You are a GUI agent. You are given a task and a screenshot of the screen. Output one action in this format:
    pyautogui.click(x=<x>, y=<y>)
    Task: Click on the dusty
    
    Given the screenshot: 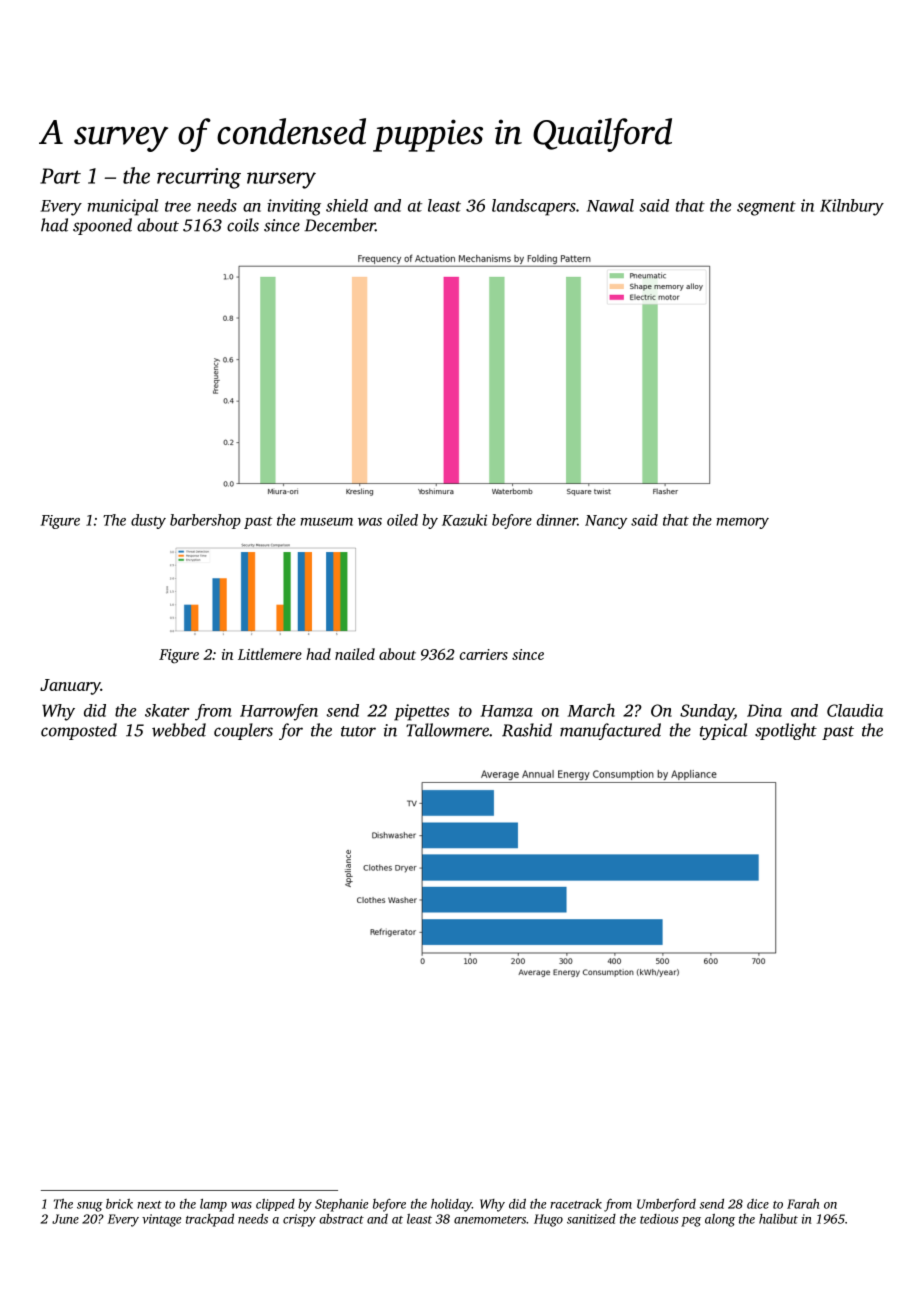 What is the action you would take?
    pyautogui.click(x=148, y=521)
